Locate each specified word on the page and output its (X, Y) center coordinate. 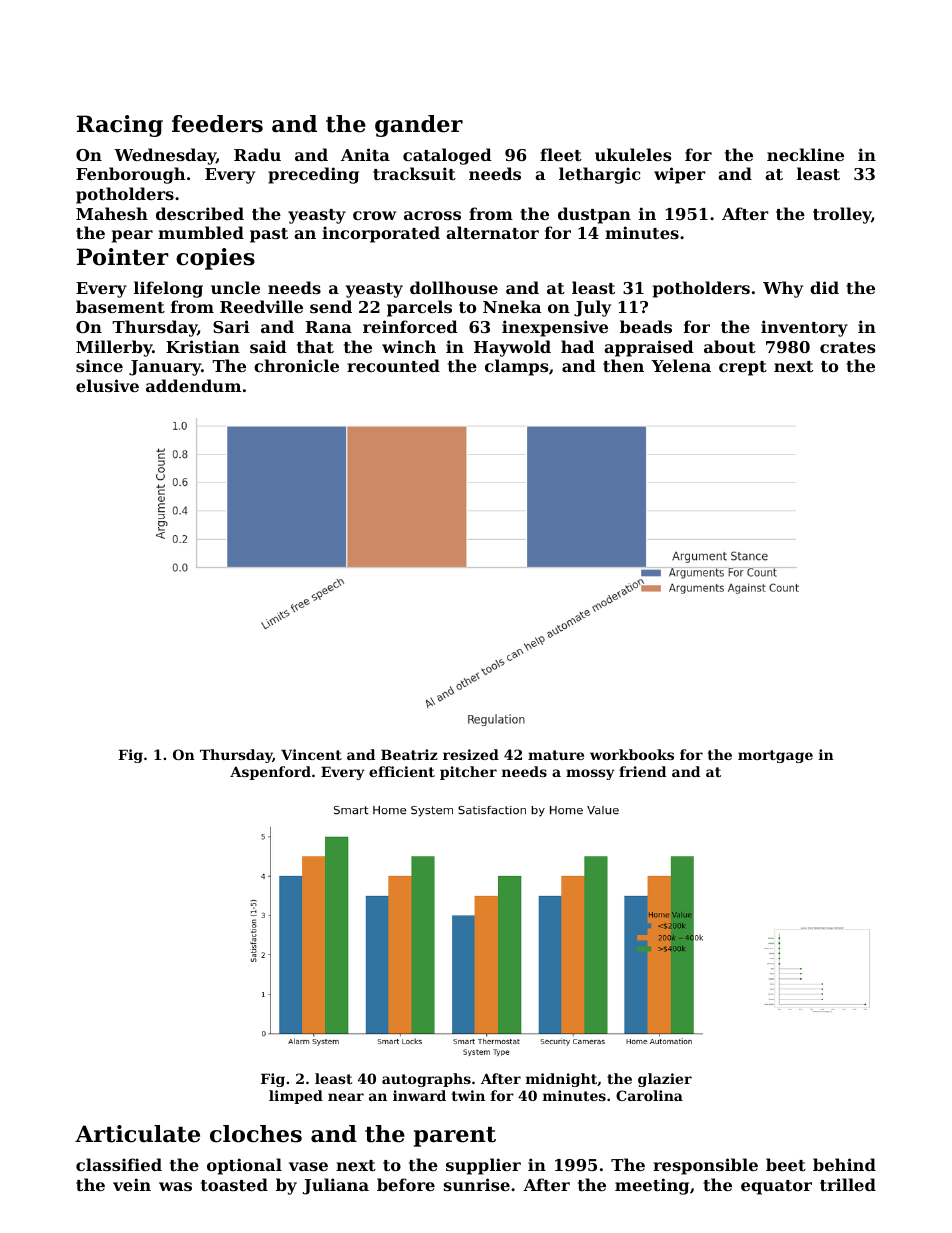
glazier (665, 1080)
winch (409, 346)
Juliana (336, 1186)
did (824, 287)
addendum (193, 385)
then (623, 365)
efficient (402, 771)
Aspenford (270, 773)
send (331, 306)
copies (215, 259)
